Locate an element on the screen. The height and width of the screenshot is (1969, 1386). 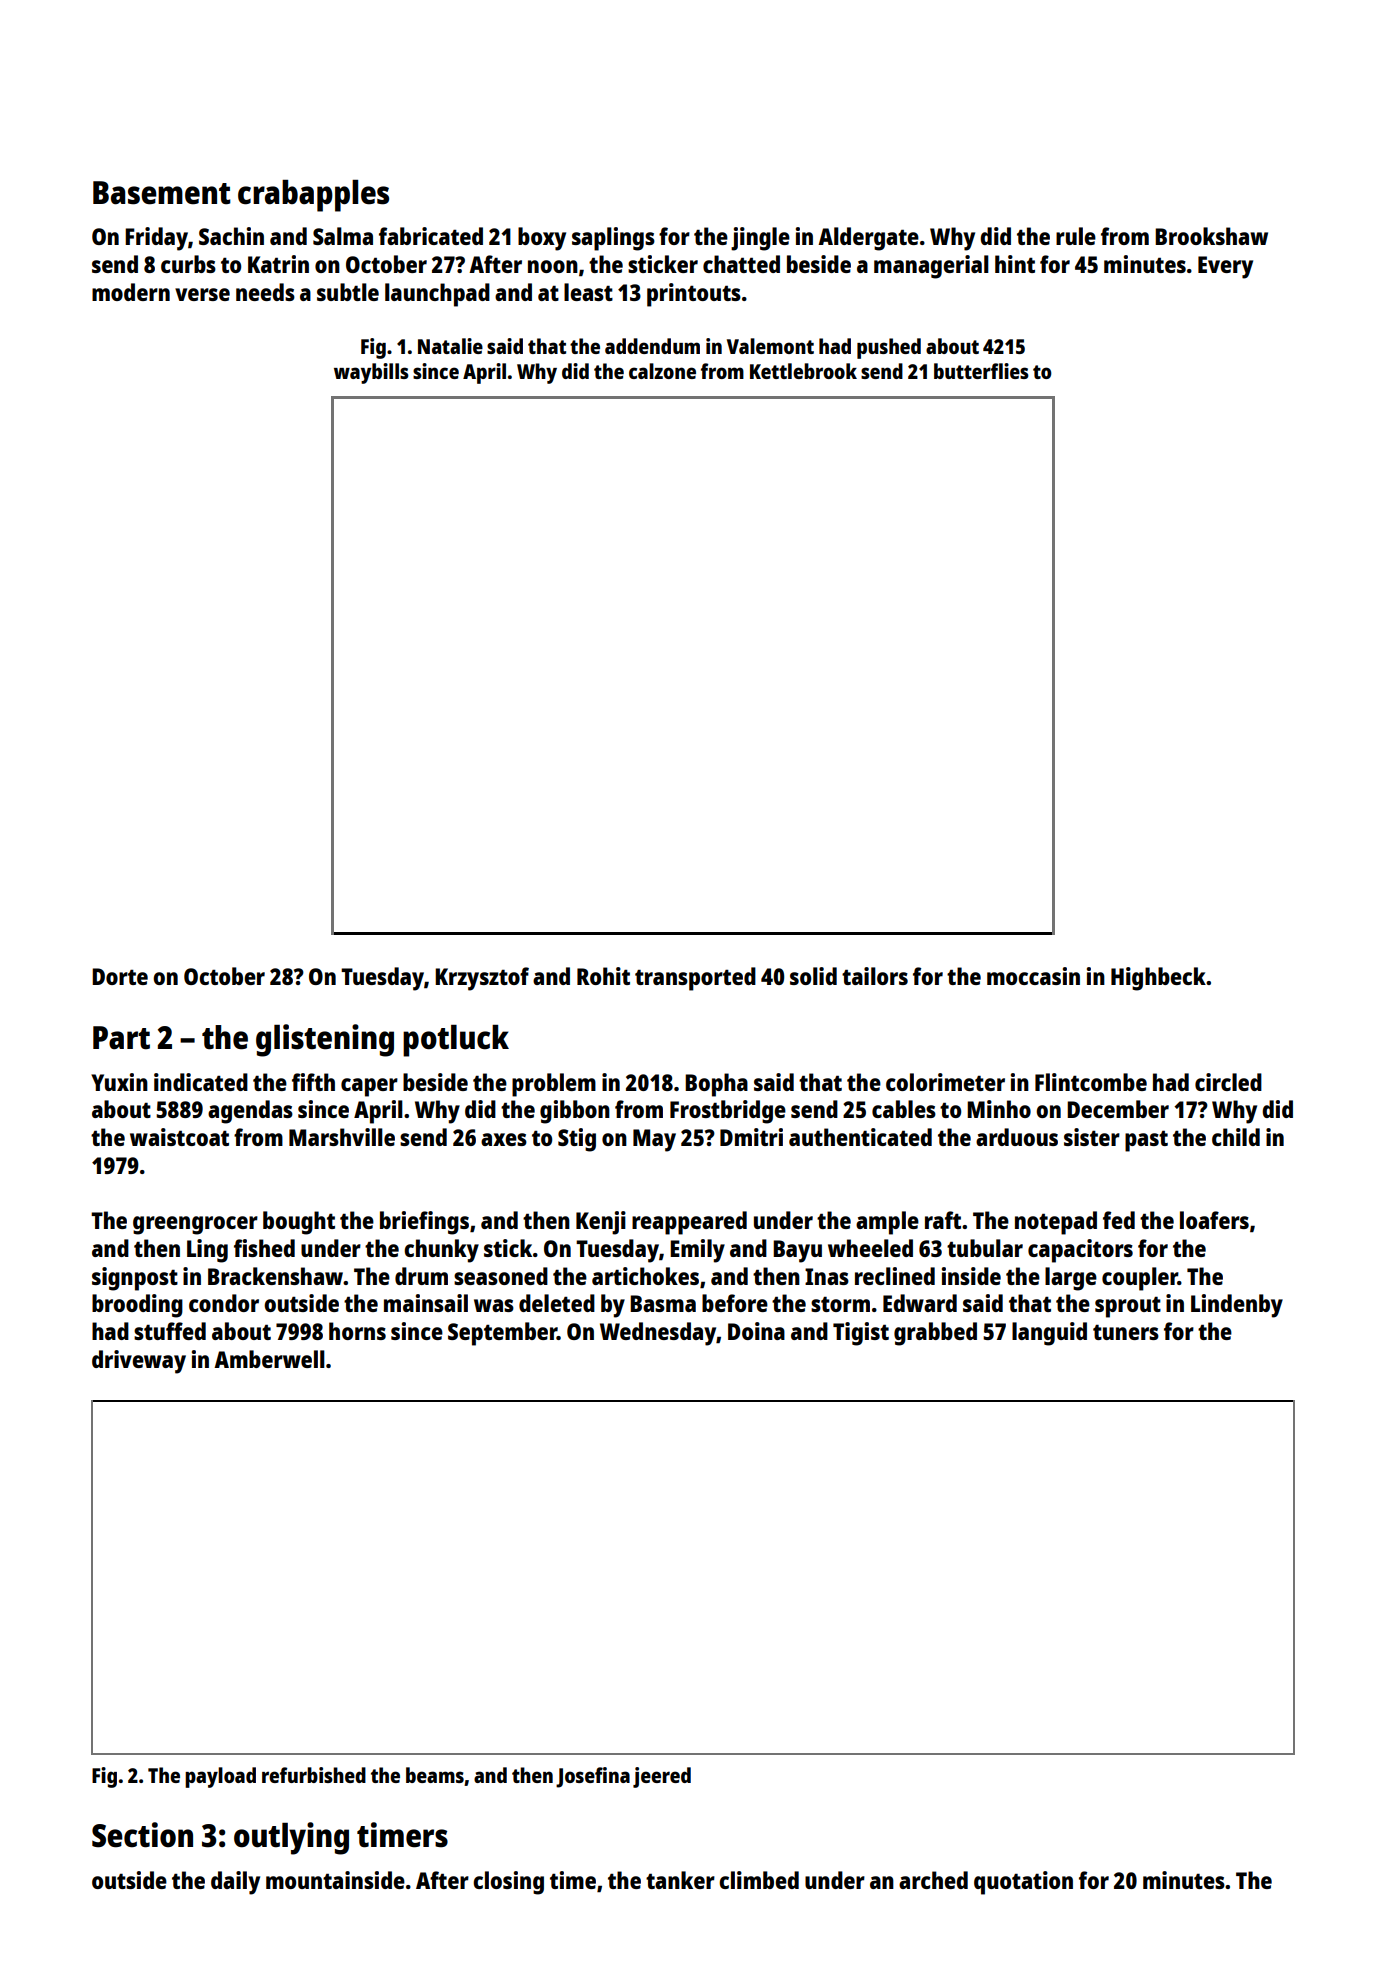
boxy is located at coordinates (542, 239).
